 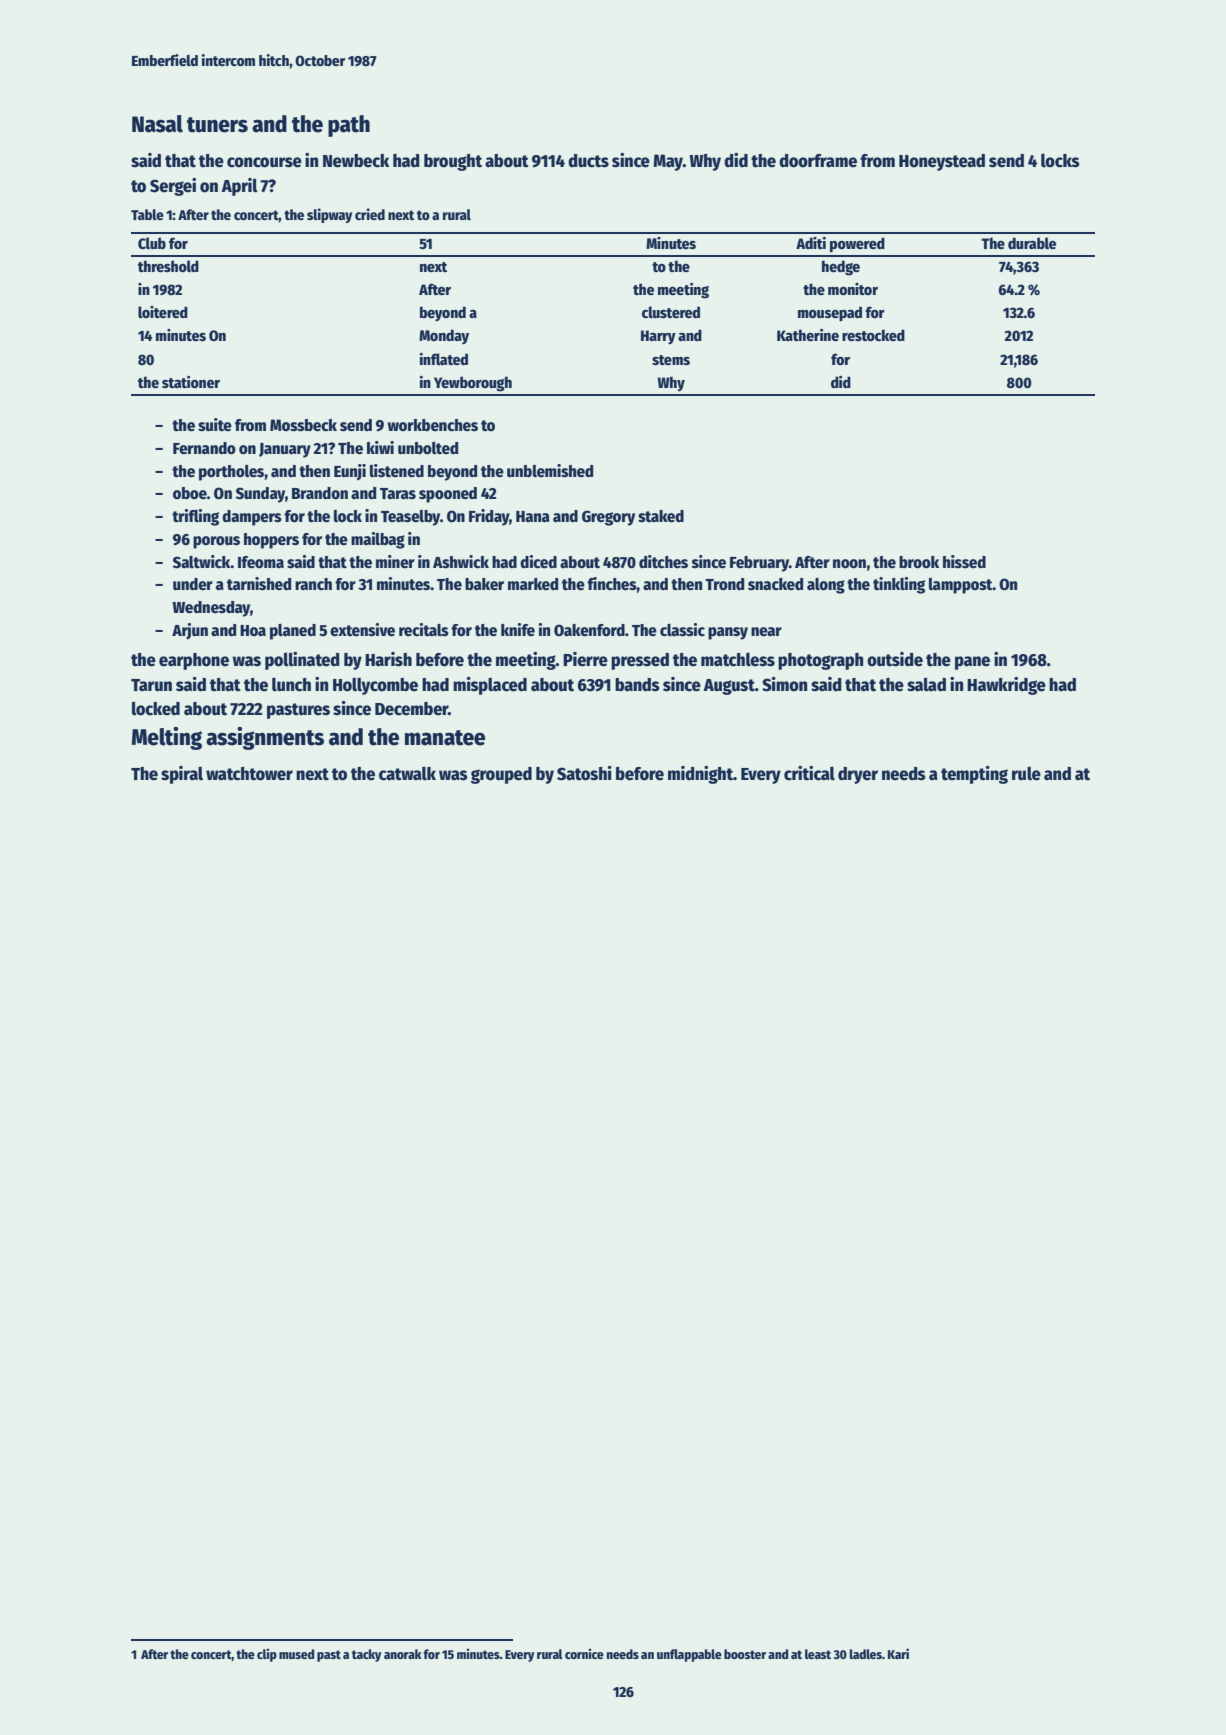 I want to click on tuners, so click(x=217, y=125).
